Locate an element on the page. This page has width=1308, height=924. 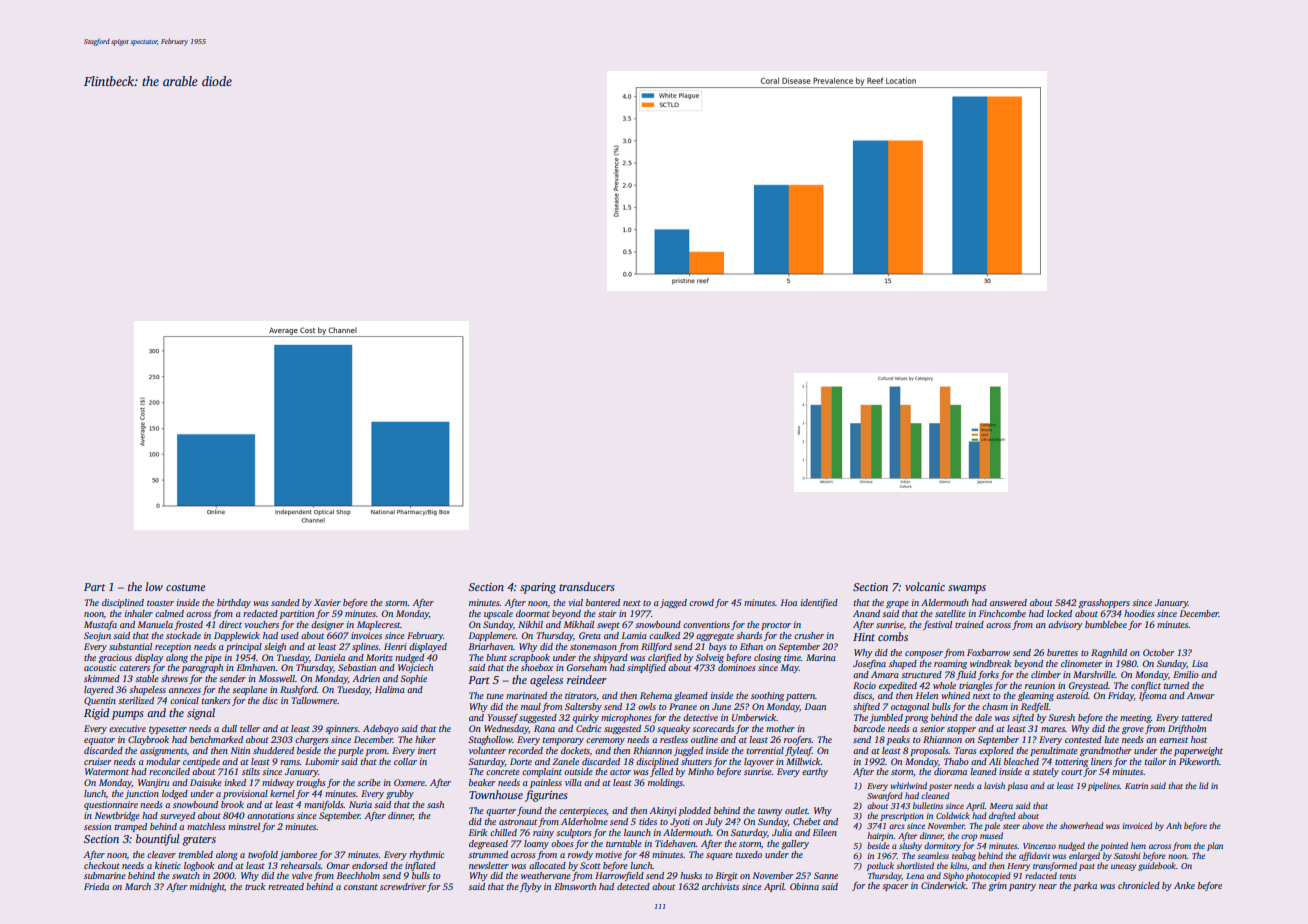
toaster is located at coordinates (160, 603).
